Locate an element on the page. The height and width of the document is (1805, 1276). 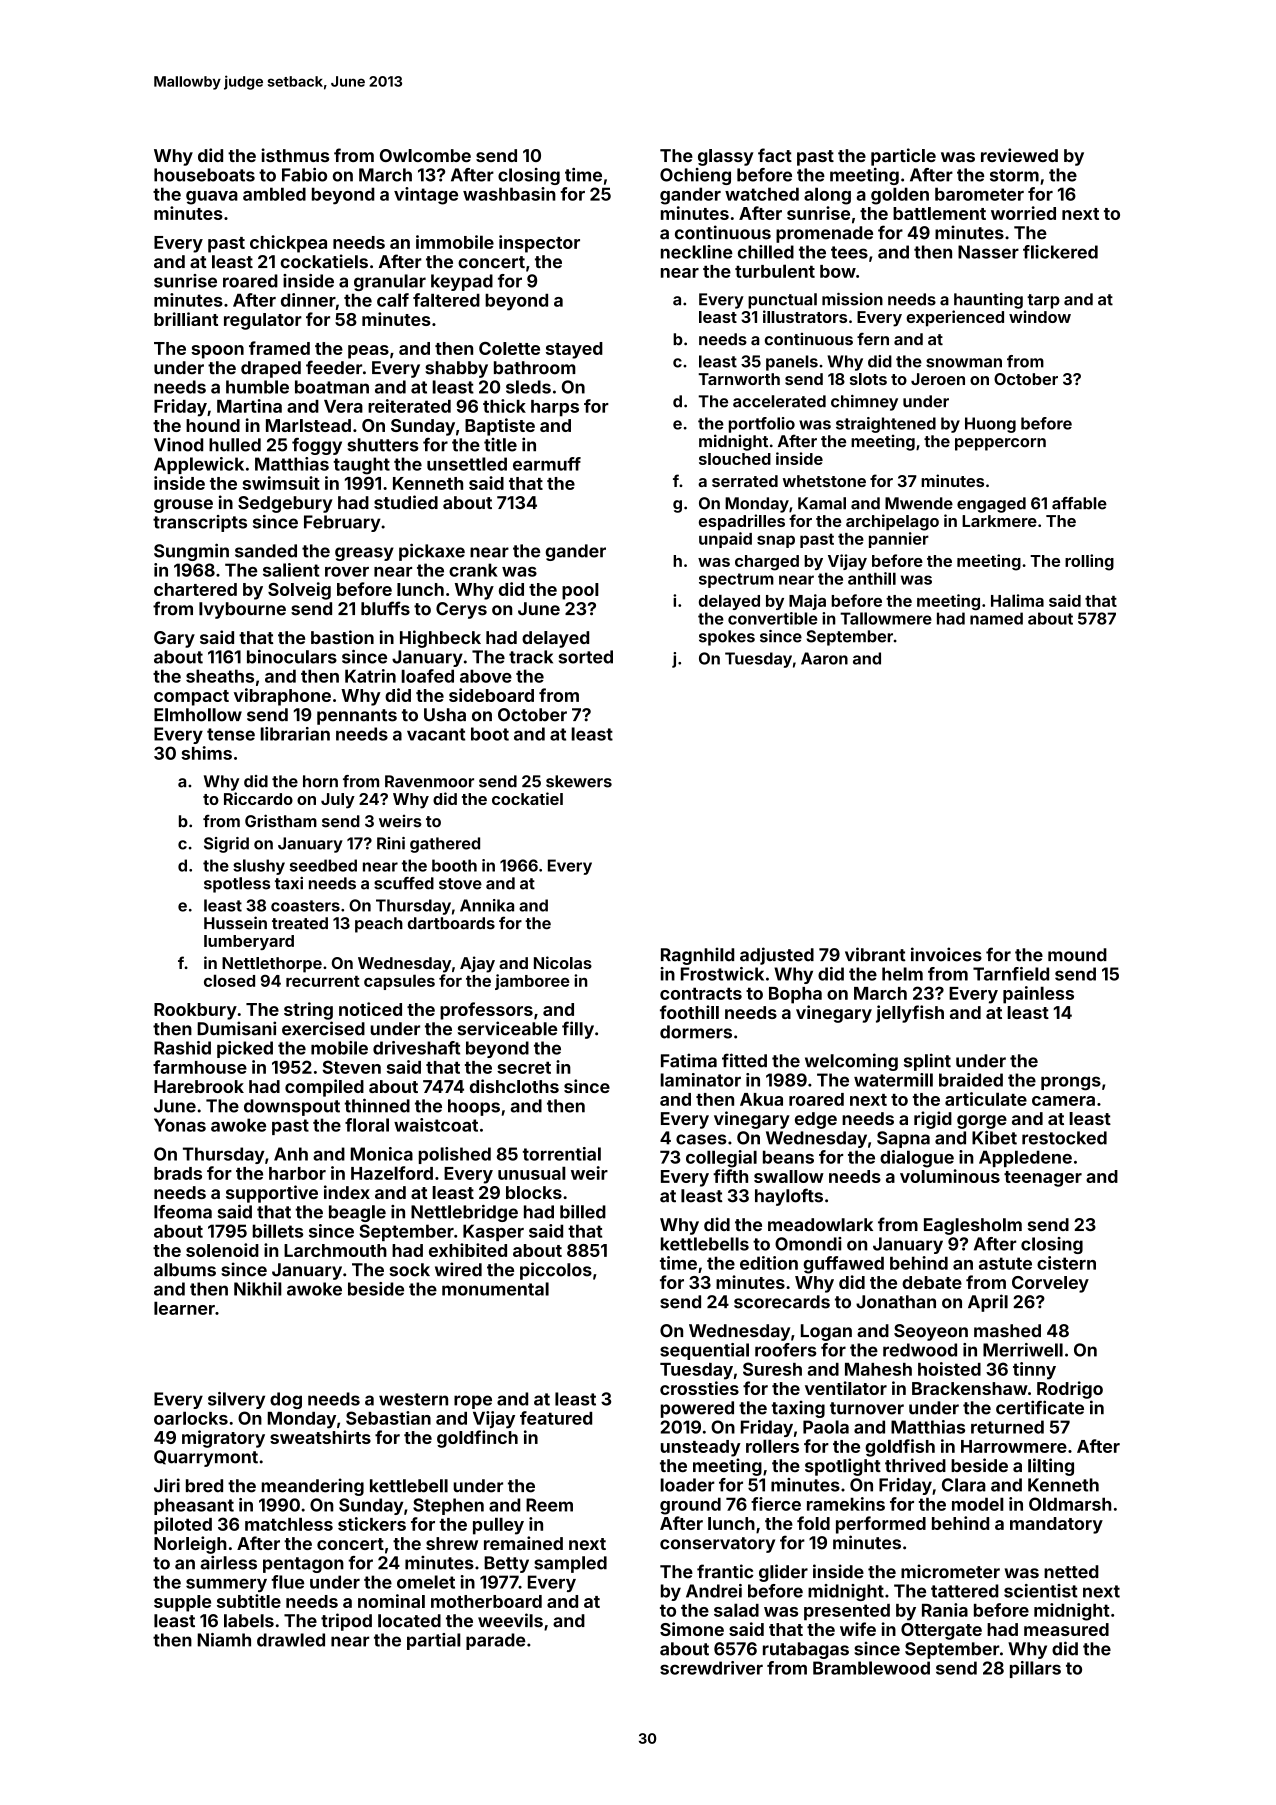
Niamh is located at coordinates (224, 1640).
